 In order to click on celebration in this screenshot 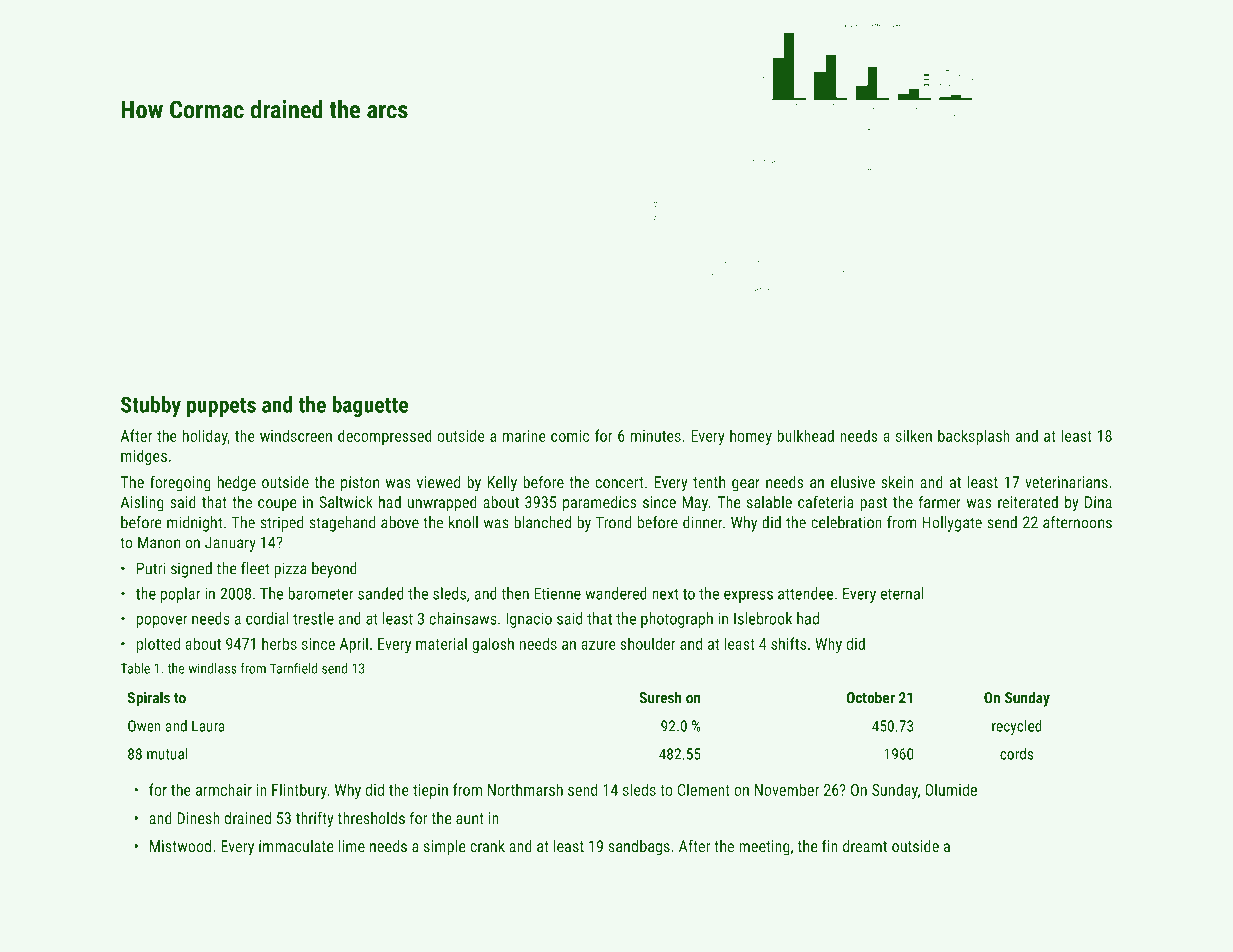, I will do `click(846, 522)`.
